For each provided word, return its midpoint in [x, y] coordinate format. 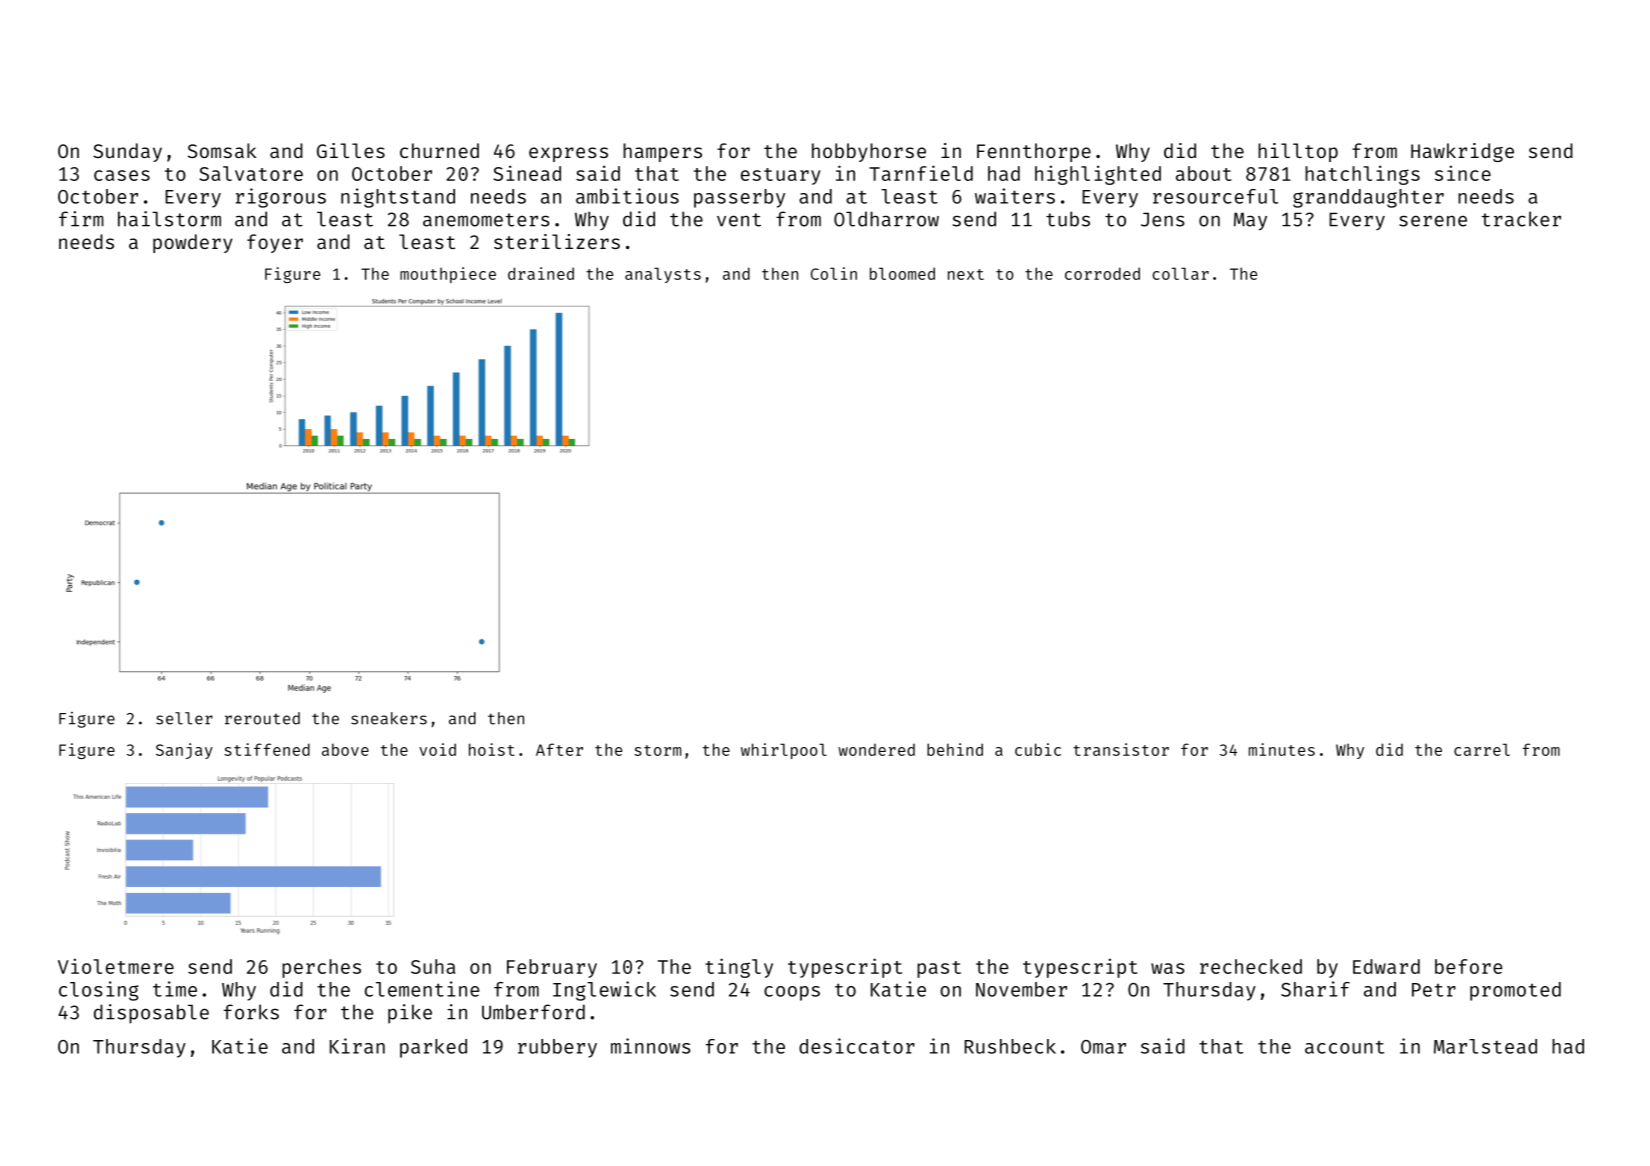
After [559, 749]
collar [1181, 273]
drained [541, 273]
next [966, 274]
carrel [1482, 749]
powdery [193, 243]
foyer [275, 243]
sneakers [389, 718]
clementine [422, 989]
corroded [1102, 273]
